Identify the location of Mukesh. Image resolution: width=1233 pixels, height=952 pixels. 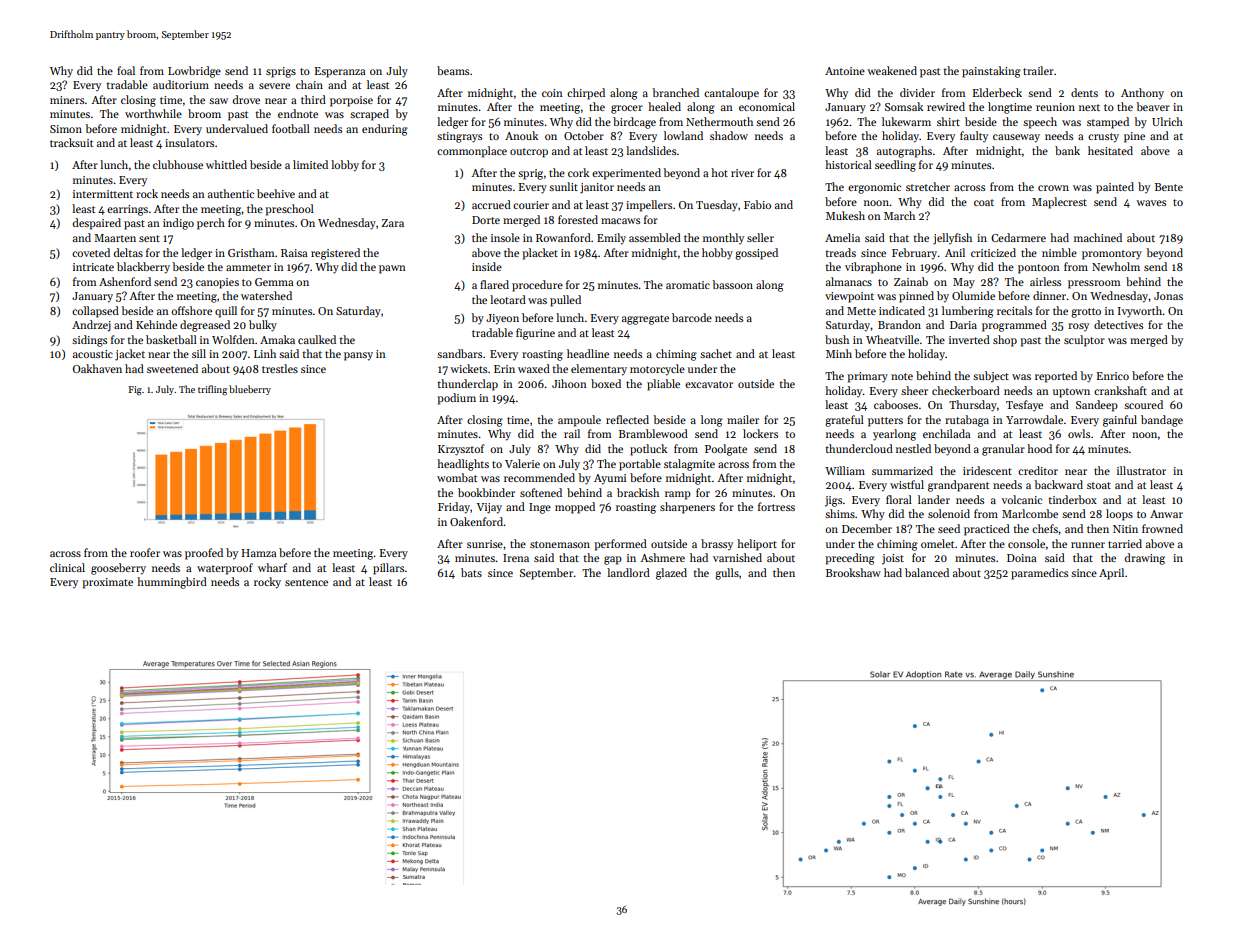
(845, 215).
